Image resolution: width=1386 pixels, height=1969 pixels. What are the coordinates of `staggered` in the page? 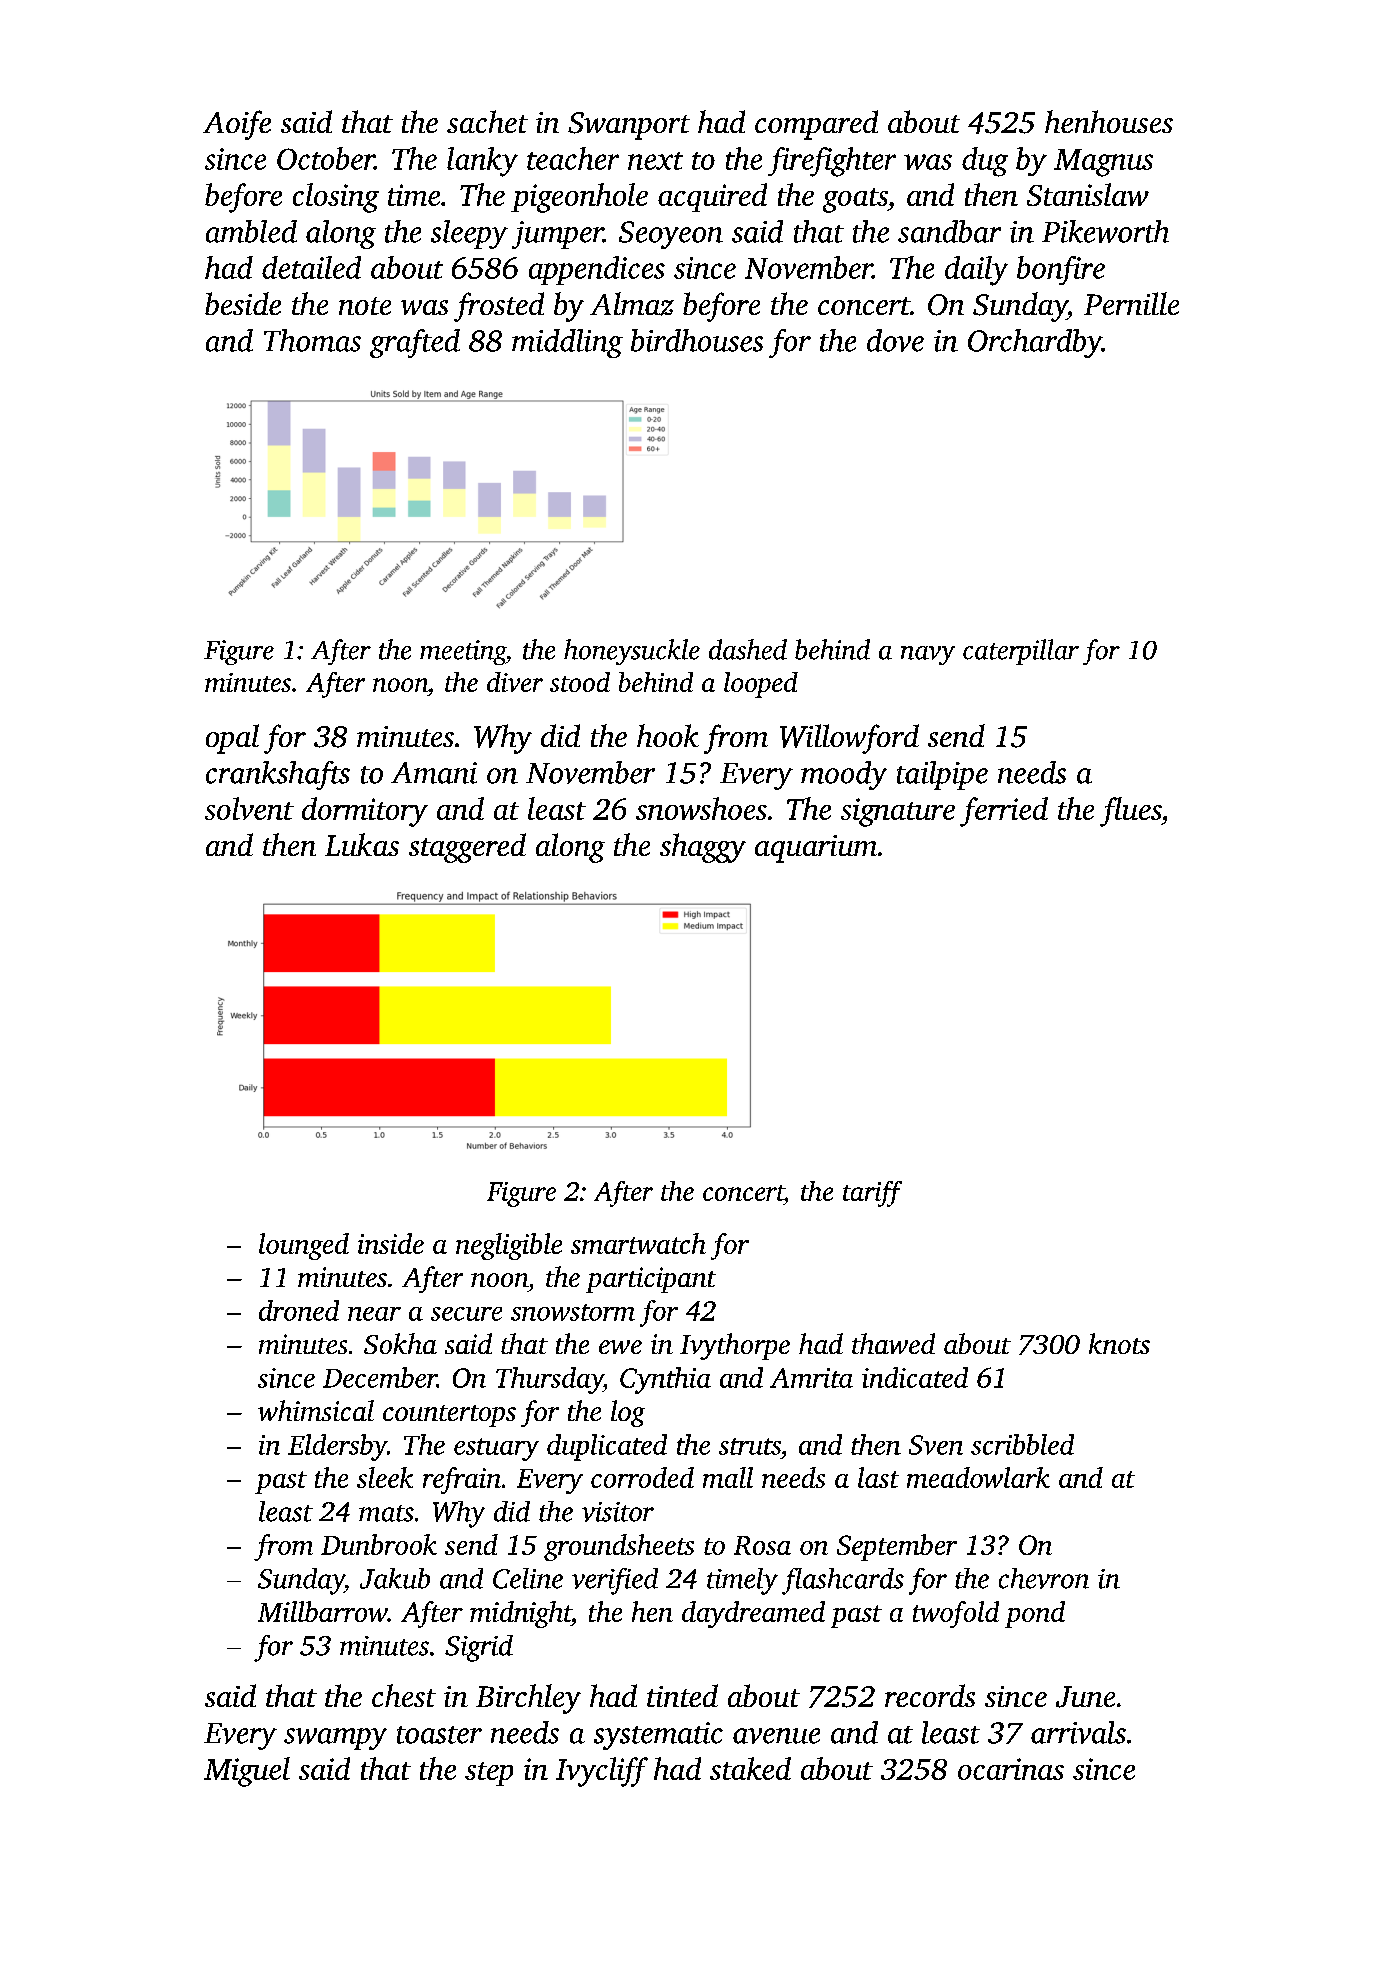 It's located at (467, 848).
